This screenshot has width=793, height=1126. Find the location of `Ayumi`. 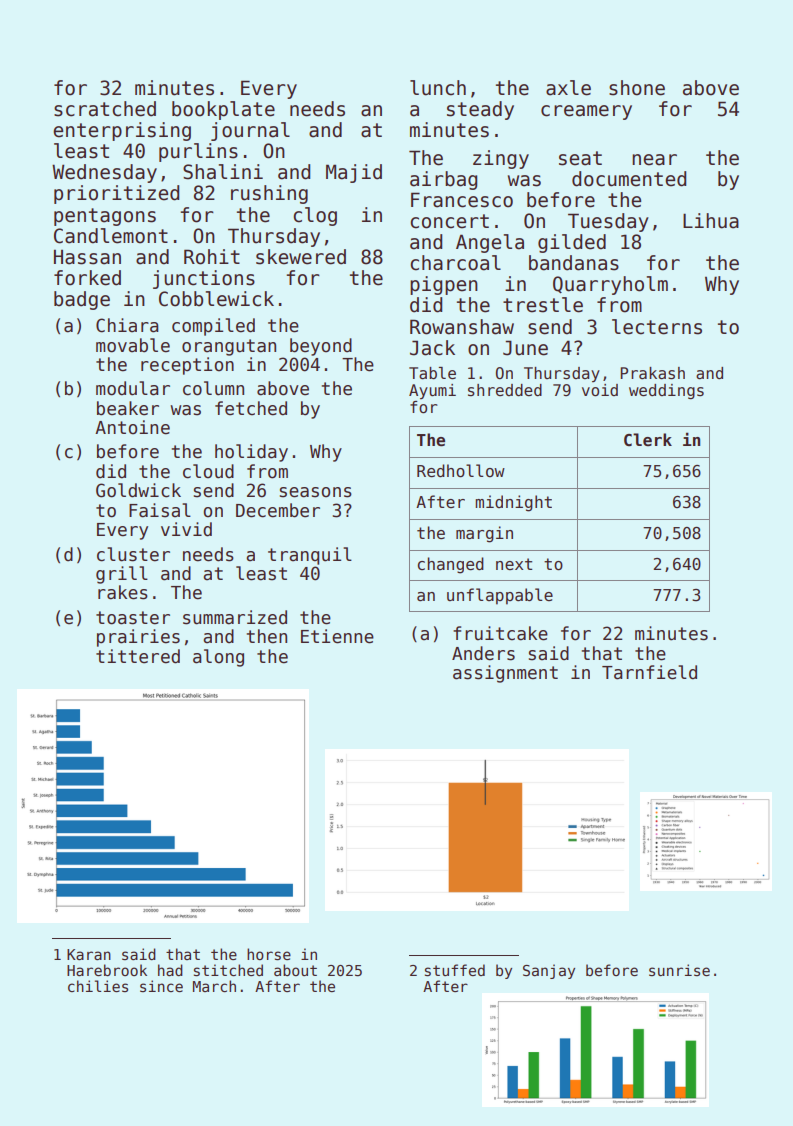

Ayumi is located at coordinates (432, 391).
